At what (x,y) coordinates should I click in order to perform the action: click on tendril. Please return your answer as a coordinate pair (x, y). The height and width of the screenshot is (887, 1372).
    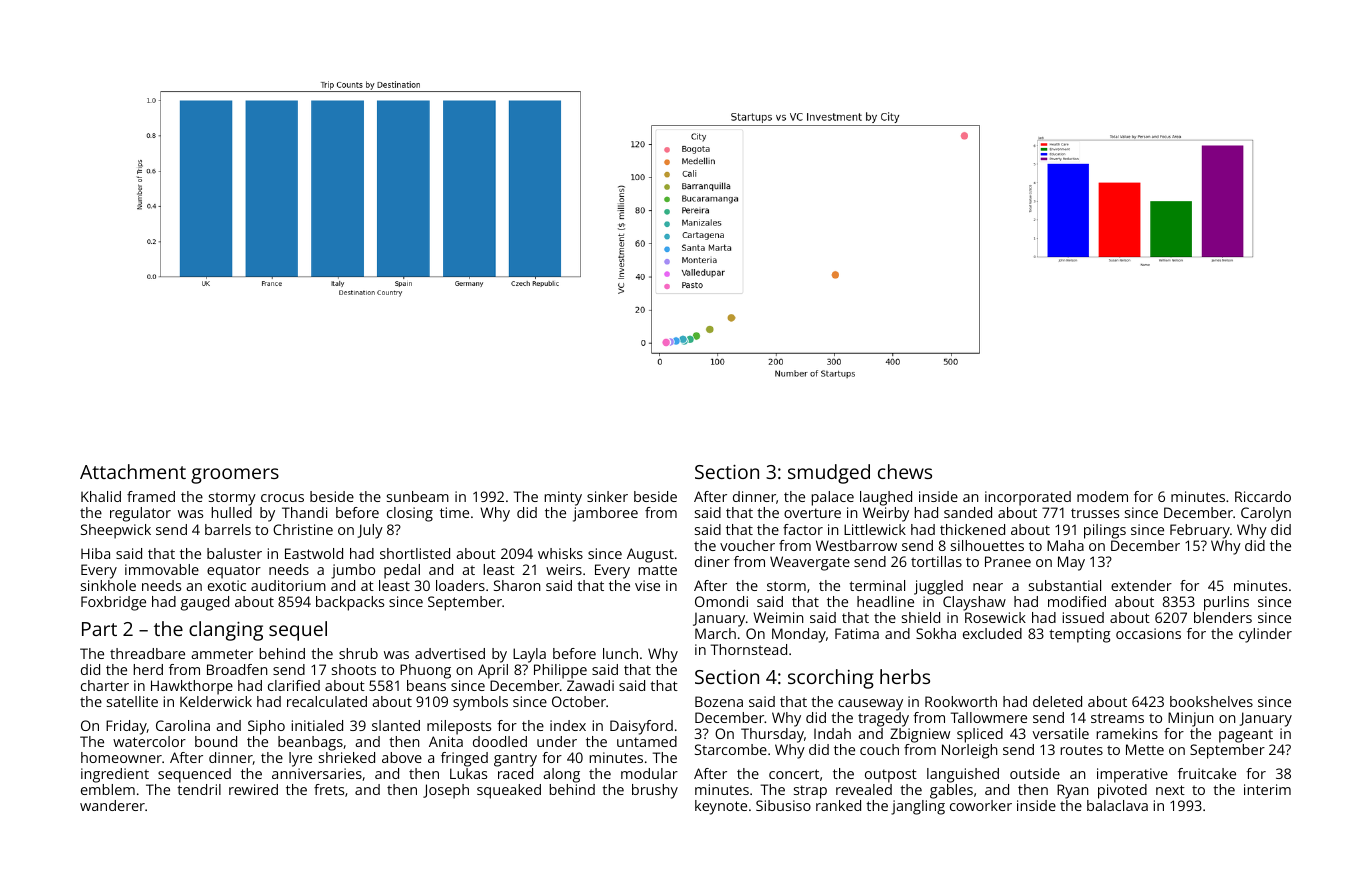
    Looking at the image, I should click on (199, 789).
